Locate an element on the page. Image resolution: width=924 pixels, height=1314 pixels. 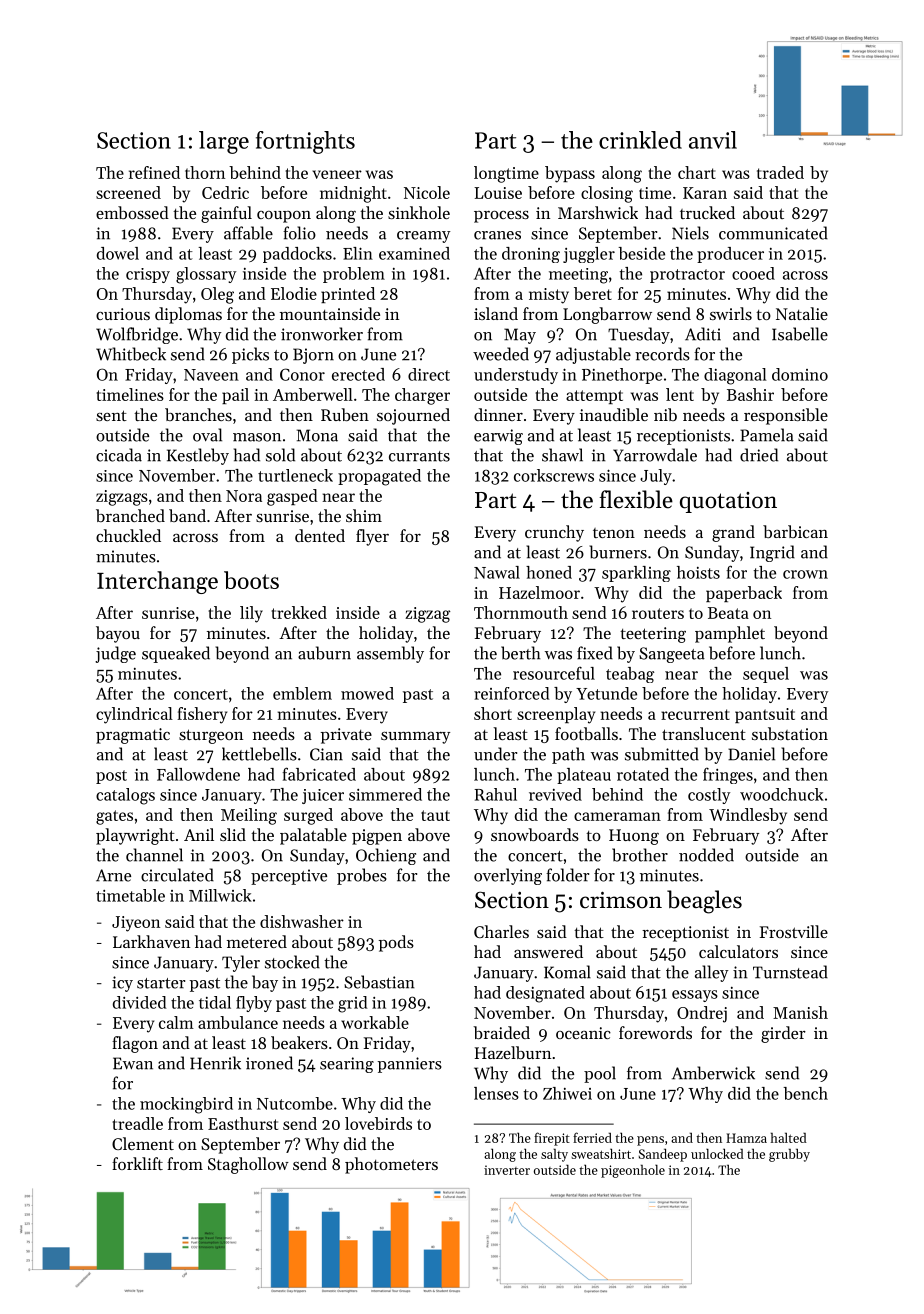
Larkhaven is located at coordinates (151, 941).
